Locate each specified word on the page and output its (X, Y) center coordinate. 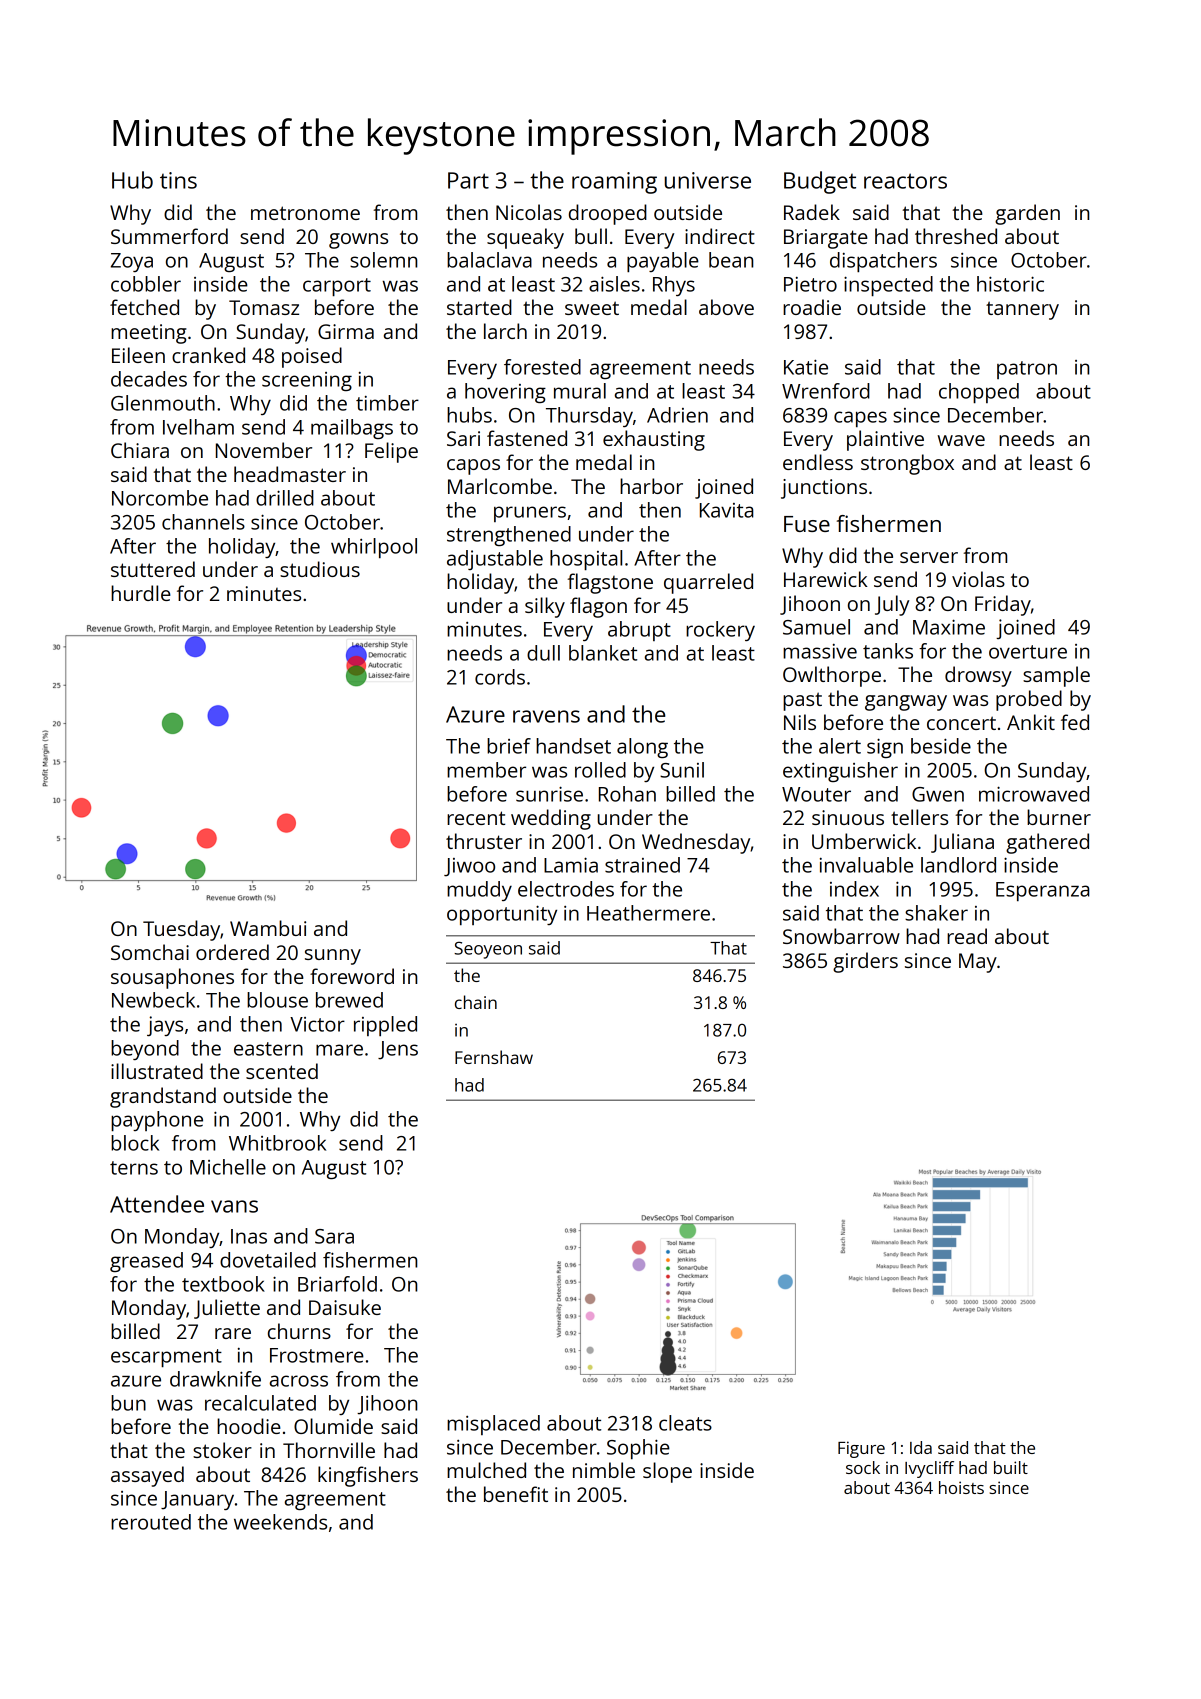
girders (865, 962)
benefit (516, 1494)
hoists (961, 1487)
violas (978, 579)
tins (178, 180)
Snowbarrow (841, 936)
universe (708, 180)
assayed (147, 1476)
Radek (812, 212)
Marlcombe (500, 486)
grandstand (163, 1097)
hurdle (141, 593)
